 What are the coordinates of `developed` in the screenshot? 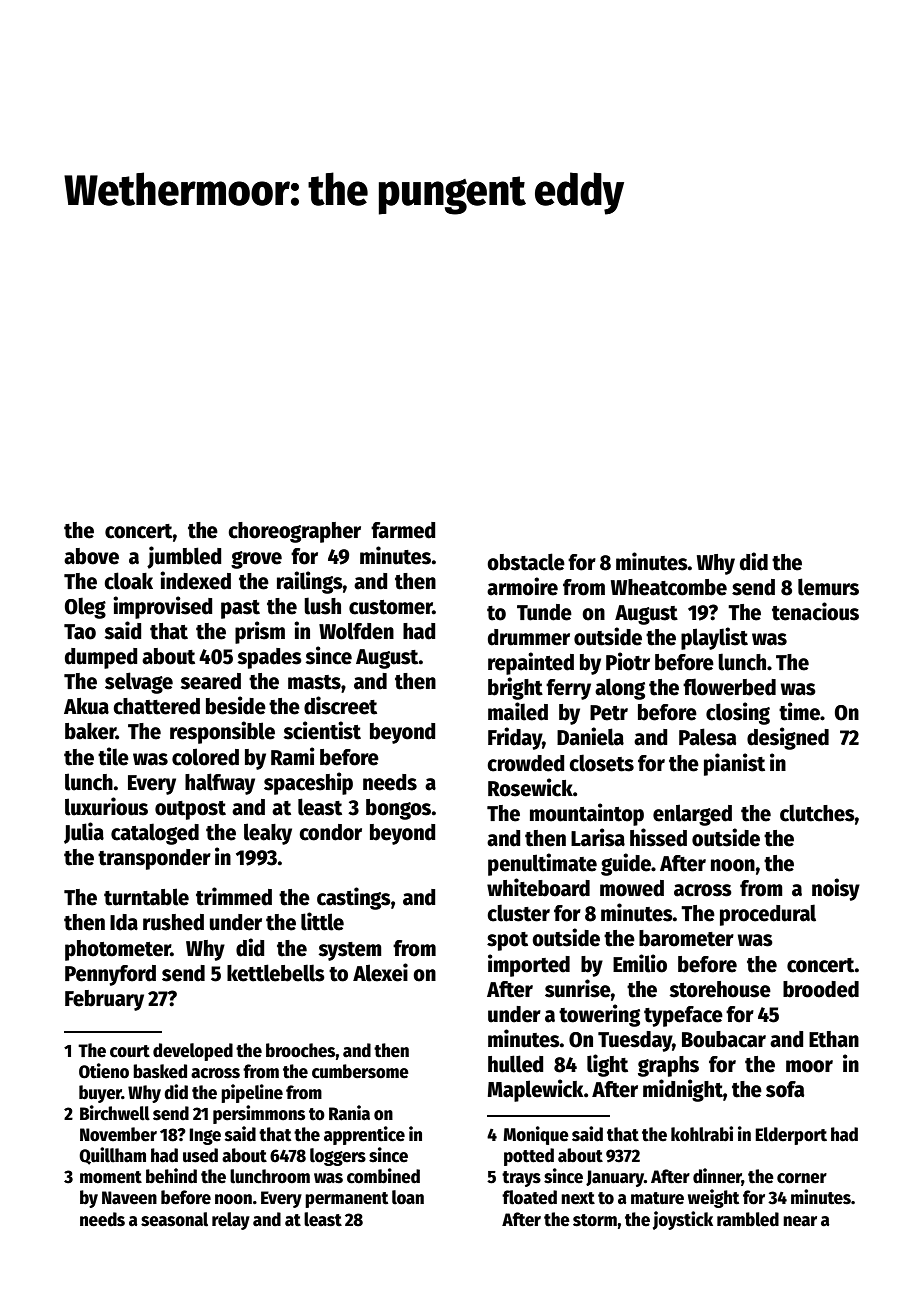 It's located at (193, 1052).
